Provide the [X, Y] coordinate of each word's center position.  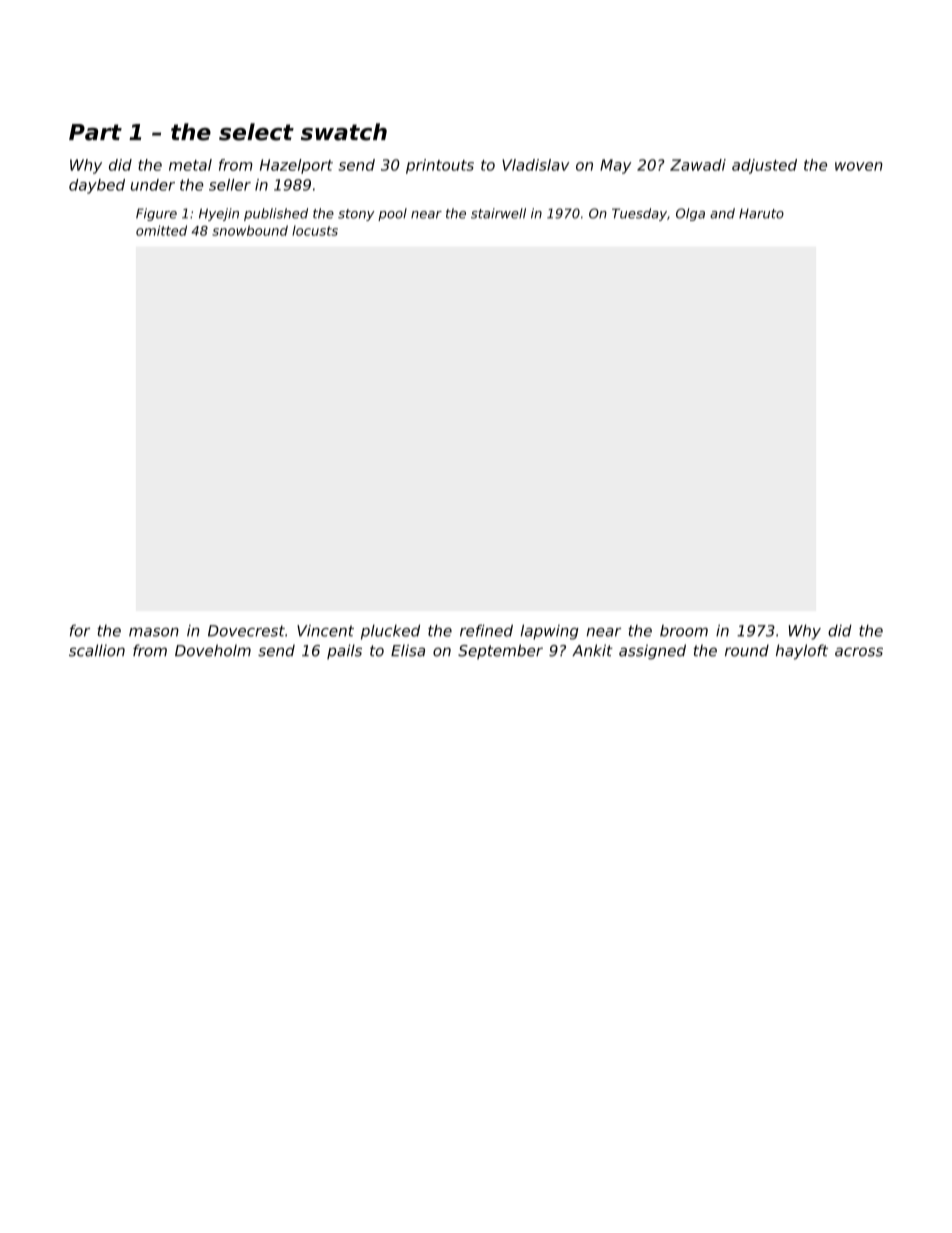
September [500, 651]
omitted [161, 230]
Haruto [761, 213]
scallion [97, 650]
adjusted [764, 166]
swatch [344, 132]
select [256, 132]
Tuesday [639, 214]
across [859, 652]
